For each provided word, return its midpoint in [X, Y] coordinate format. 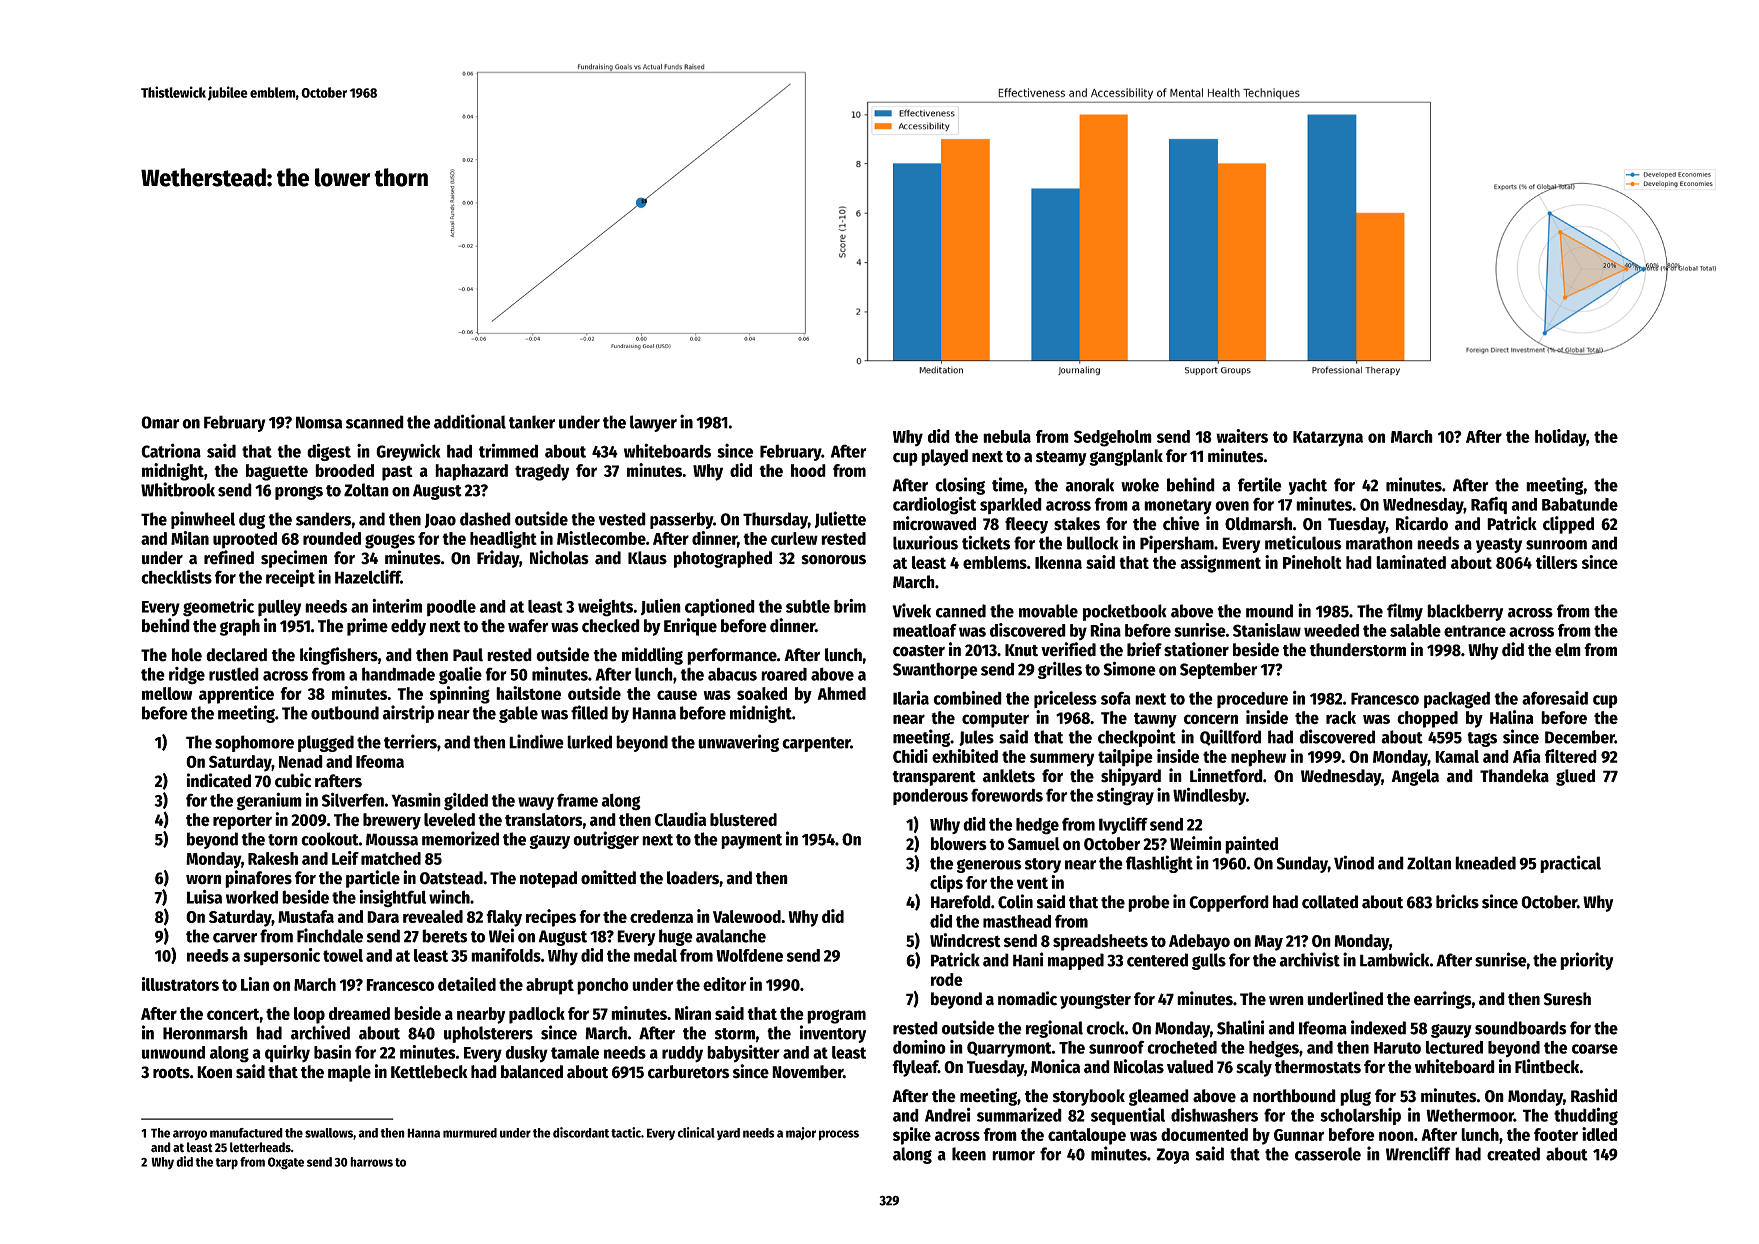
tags [1482, 739]
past [397, 473]
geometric [218, 608]
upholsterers [488, 1034]
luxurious [925, 542]
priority [1586, 961]
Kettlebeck [429, 1072]
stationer [1196, 649]
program [836, 1016]
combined [967, 698]
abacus [732, 674]
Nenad [301, 761]
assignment [1220, 564]
